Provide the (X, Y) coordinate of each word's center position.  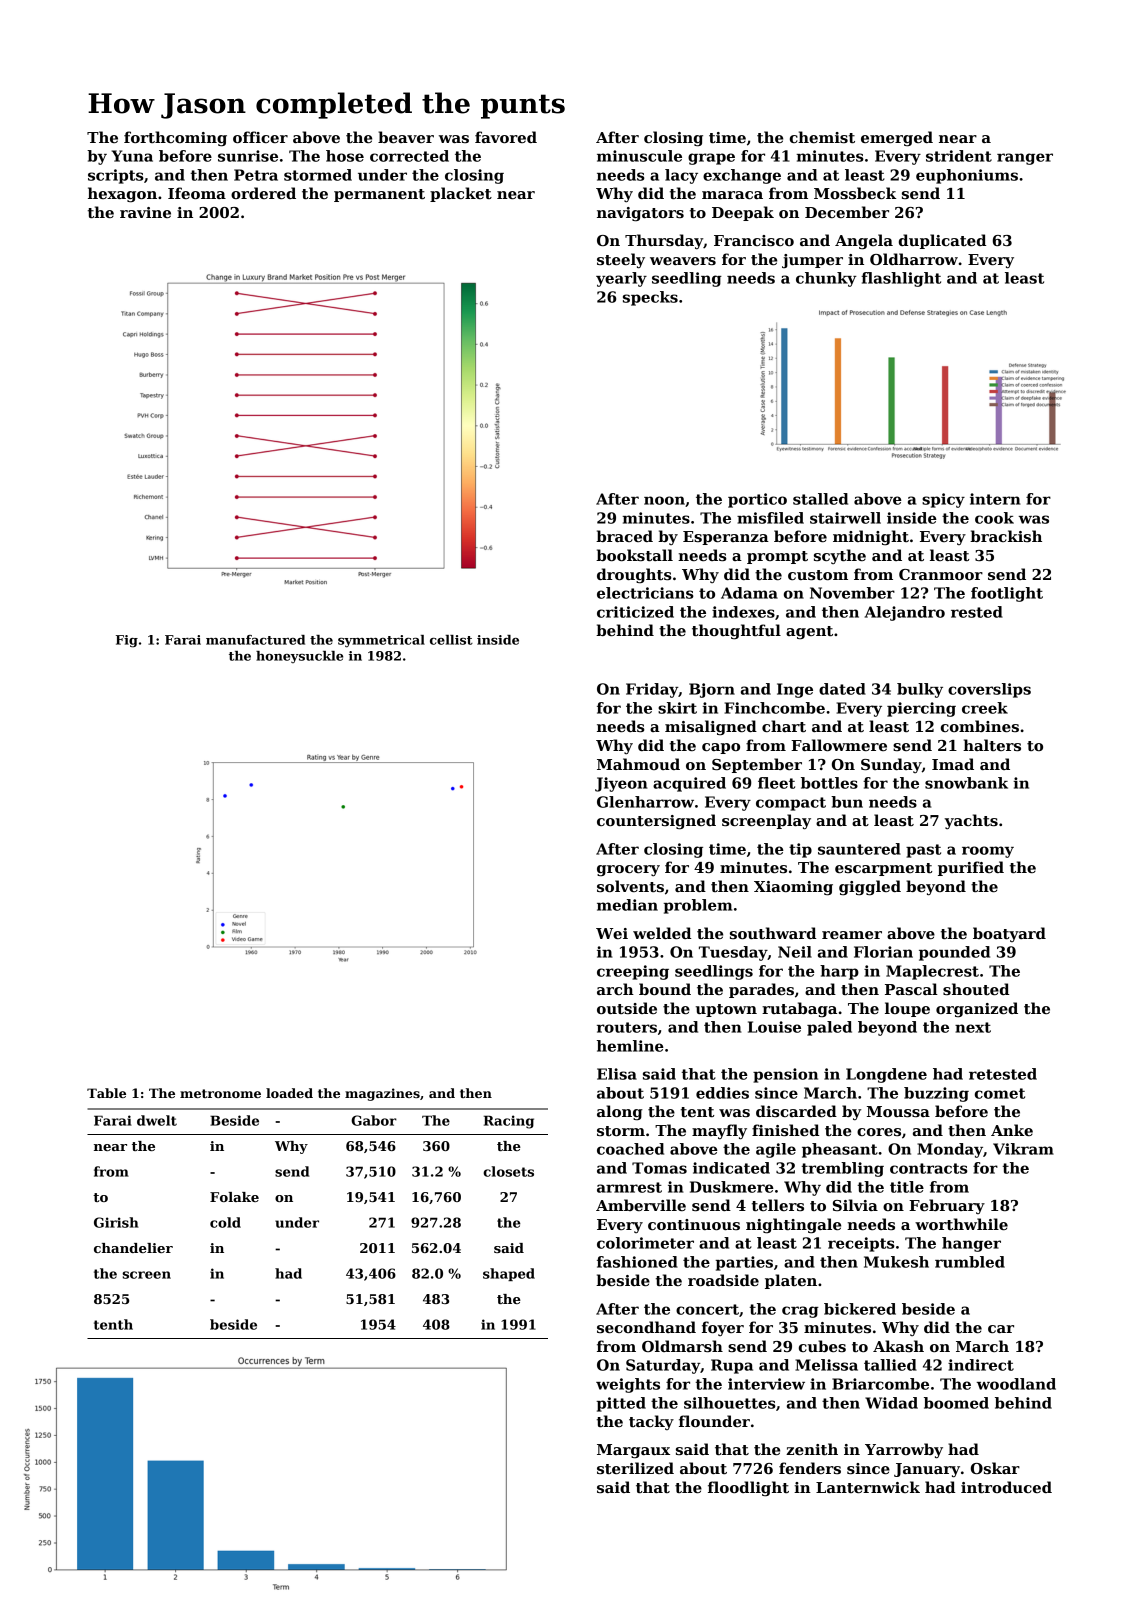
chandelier (133, 1248)
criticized (635, 612)
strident (959, 156)
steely (621, 261)
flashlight (901, 279)
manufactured (255, 640)
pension (785, 1075)
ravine (145, 212)
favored (506, 137)
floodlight (748, 1489)
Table (106, 1093)
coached (630, 1149)
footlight (1007, 594)
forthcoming (175, 139)
